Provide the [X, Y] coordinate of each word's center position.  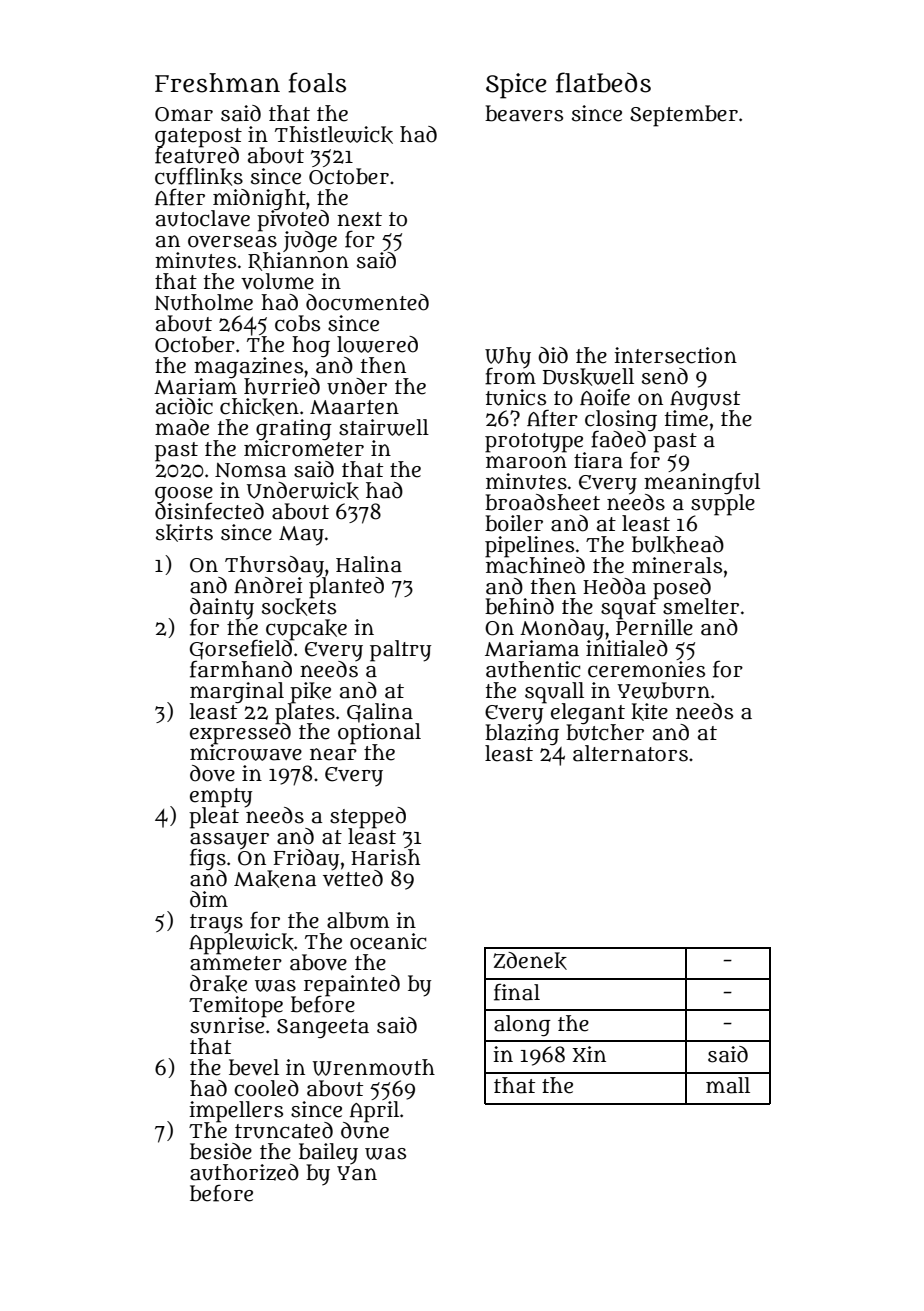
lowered [377, 344]
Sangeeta [323, 1029]
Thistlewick [334, 135]
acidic [184, 406]
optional [379, 734]
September [684, 116]
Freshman [217, 83]
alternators [630, 753]
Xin [589, 1054]
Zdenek [530, 961]
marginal [237, 692]
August [705, 400]
